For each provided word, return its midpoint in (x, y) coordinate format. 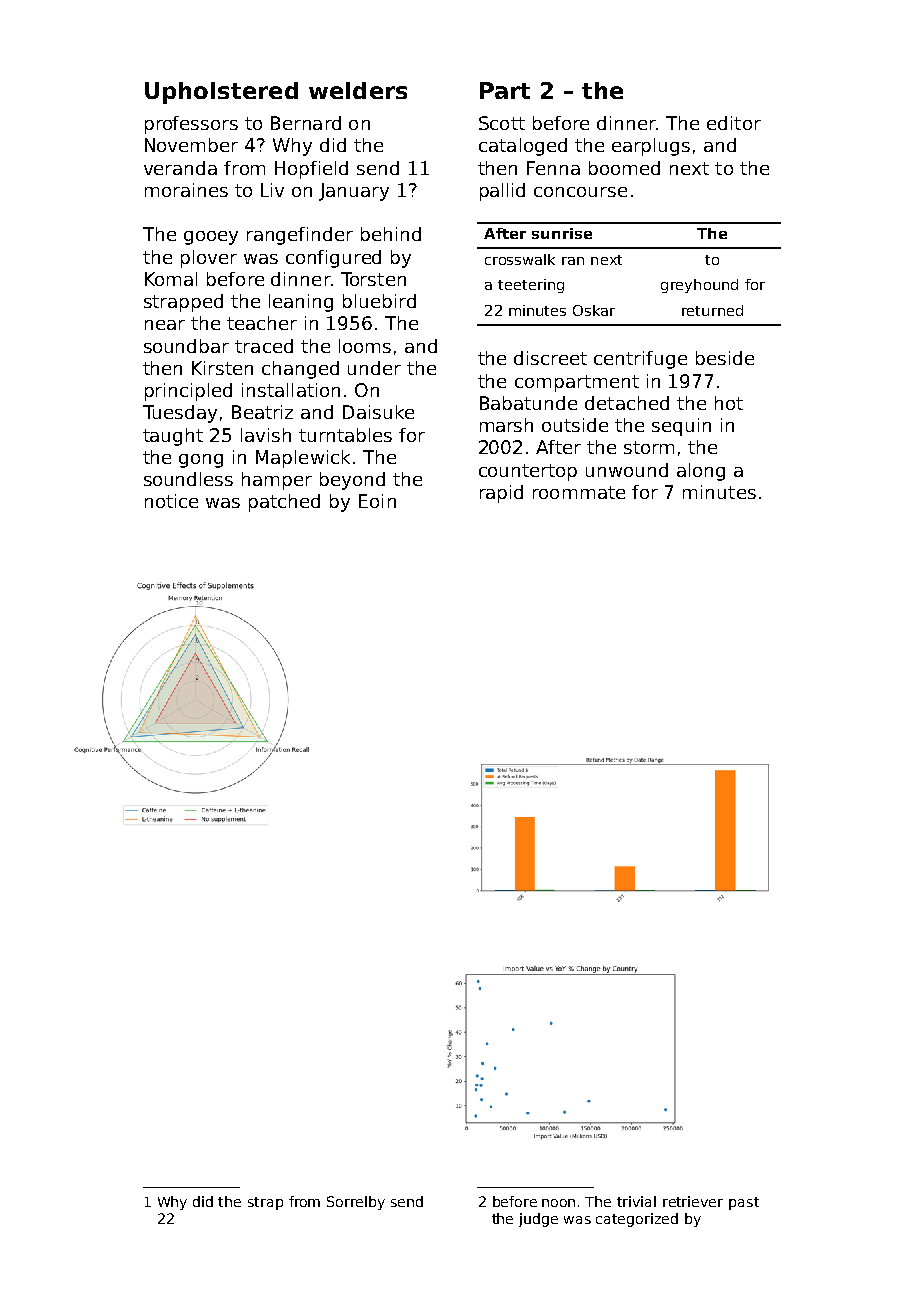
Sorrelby (356, 1203)
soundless (188, 479)
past (744, 1203)
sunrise (562, 233)
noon (558, 1203)
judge (538, 1220)
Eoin (377, 501)
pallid (502, 192)
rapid (501, 494)
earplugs (651, 147)
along (701, 472)
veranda (180, 168)
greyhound (699, 286)
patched (284, 503)
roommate (579, 492)
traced (264, 346)
